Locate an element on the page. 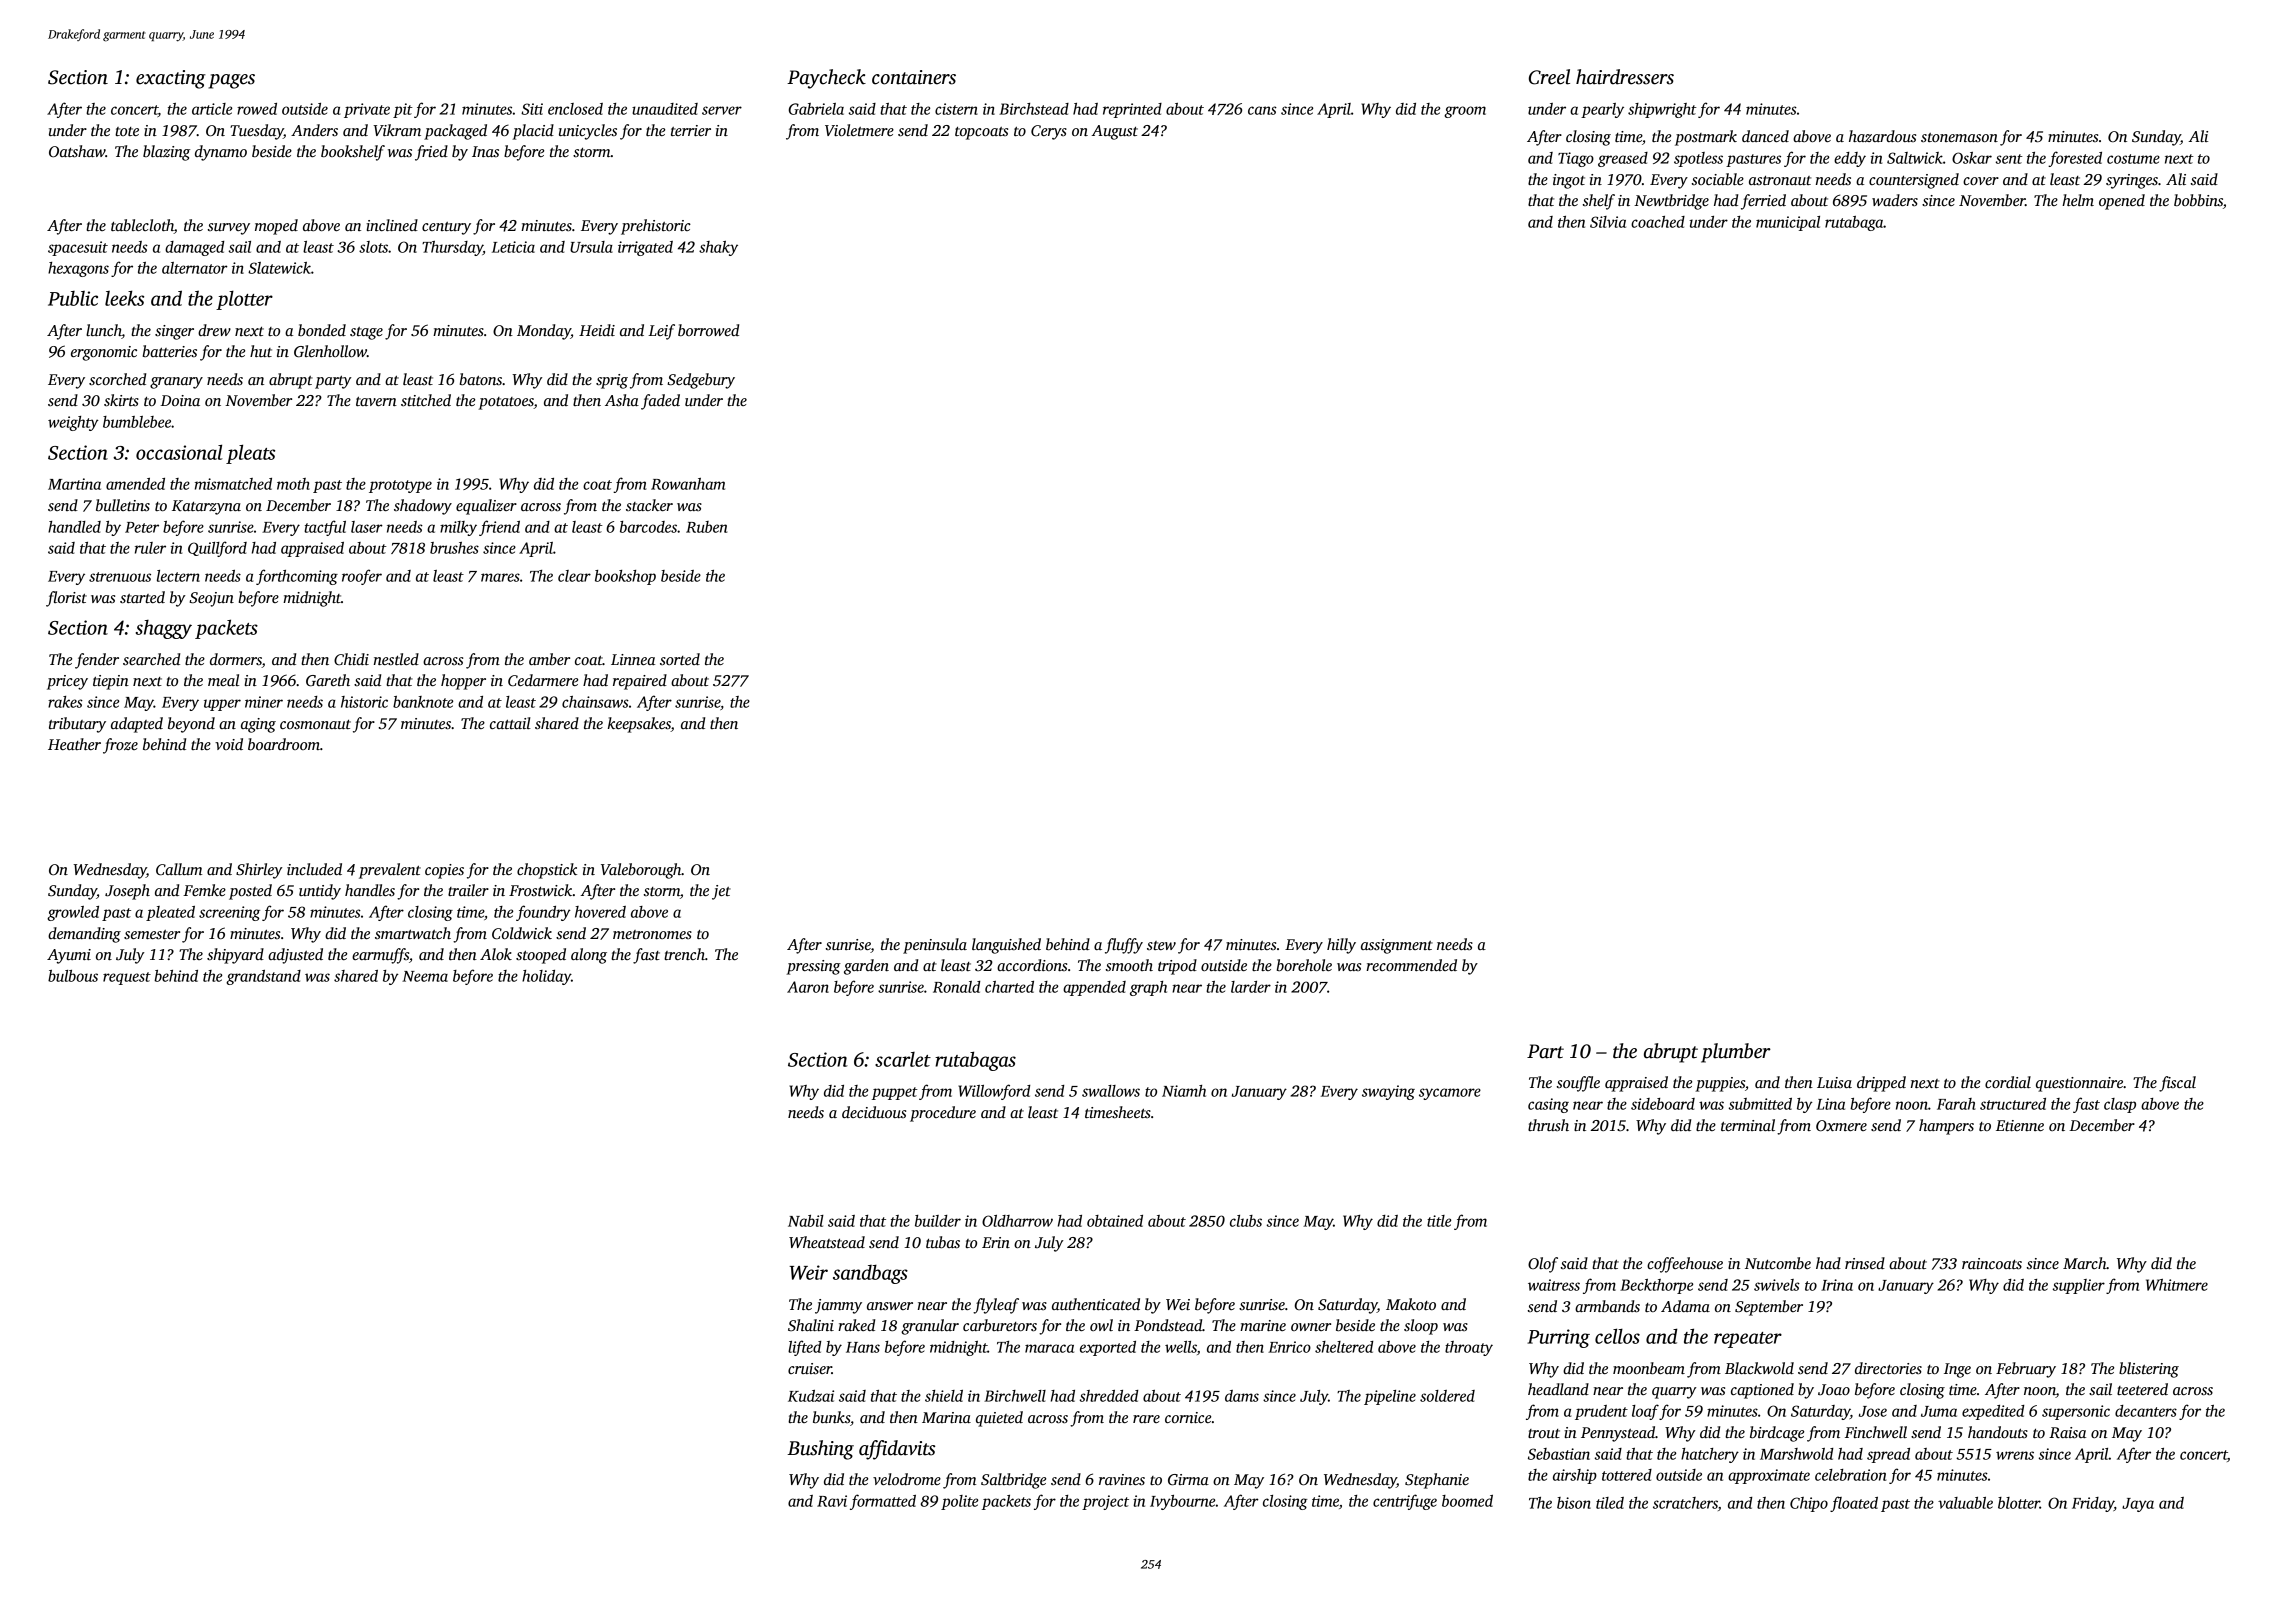  Nabil is located at coordinates (806, 1221).
